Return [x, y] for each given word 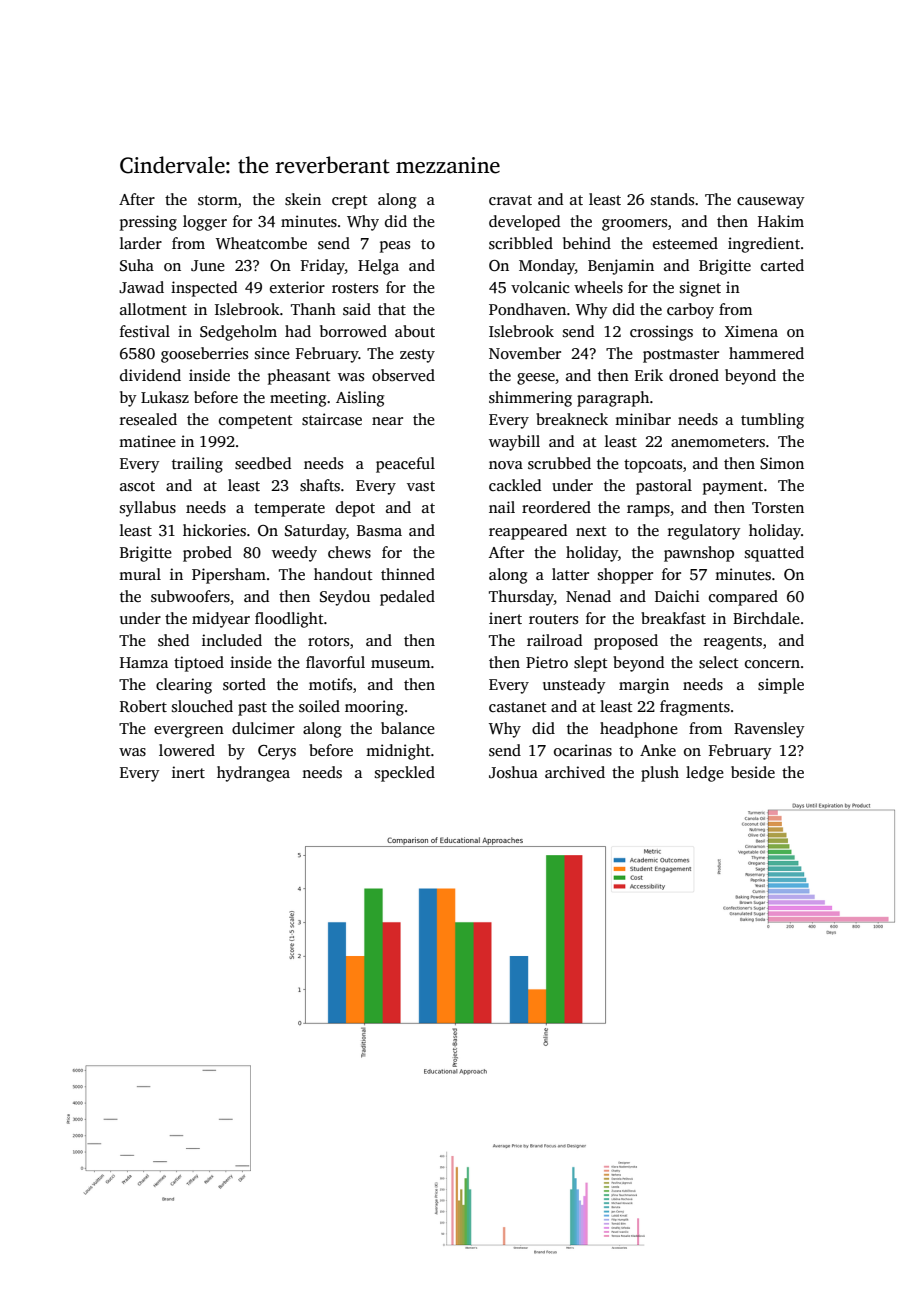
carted [782, 265]
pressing [148, 223]
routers [553, 619]
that [392, 309]
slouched [202, 706]
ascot [137, 486]
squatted [774, 554]
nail [502, 507]
